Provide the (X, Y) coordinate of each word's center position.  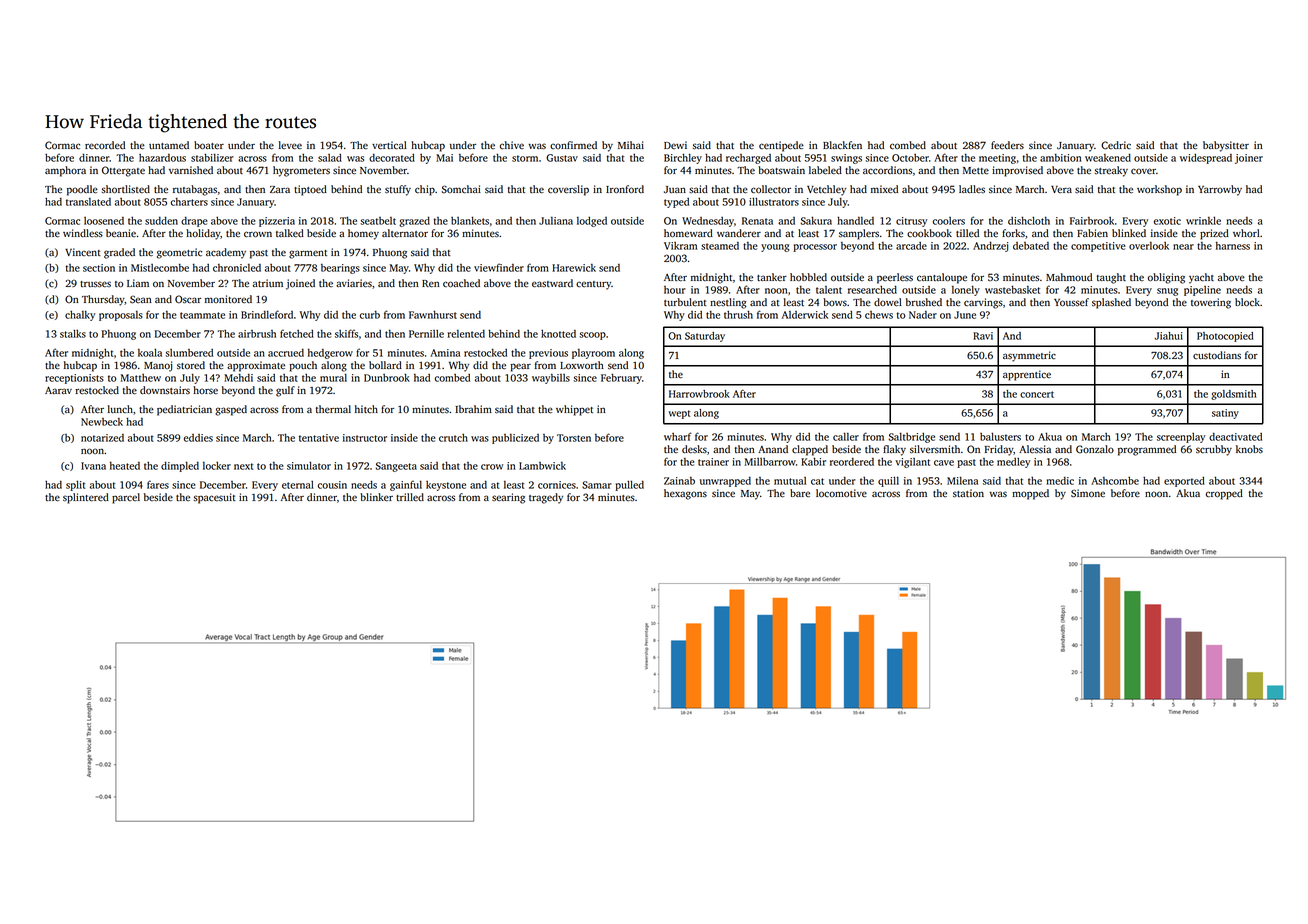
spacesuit (215, 498)
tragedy (546, 498)
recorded (105, 145)
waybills (551, 379)
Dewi (675, 145)
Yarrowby (1220, 190)
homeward (688, 233)
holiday (203, 234)
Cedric (1116, 145)
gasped (231, 410)
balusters (1000, 436)
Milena (962, 481)
